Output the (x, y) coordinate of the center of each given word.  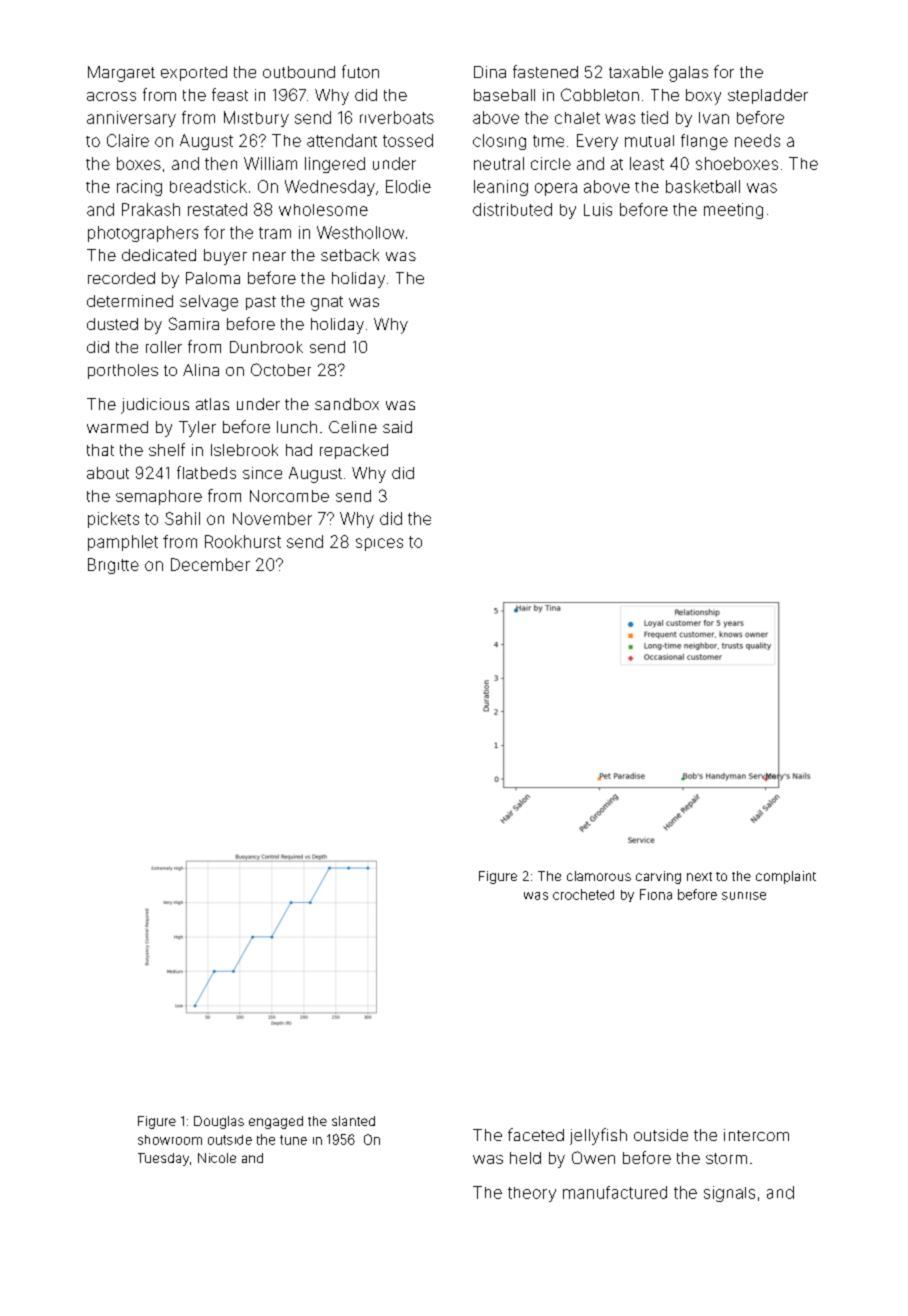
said (397, 427)
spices (379, 544)
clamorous (599, 876)
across (111, 96)
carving (658, 877)
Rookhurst (243, 541)
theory (532, 1194)
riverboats (397, 117)
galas (688, 74)
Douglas (219, 1122)
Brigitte (113, 566)
